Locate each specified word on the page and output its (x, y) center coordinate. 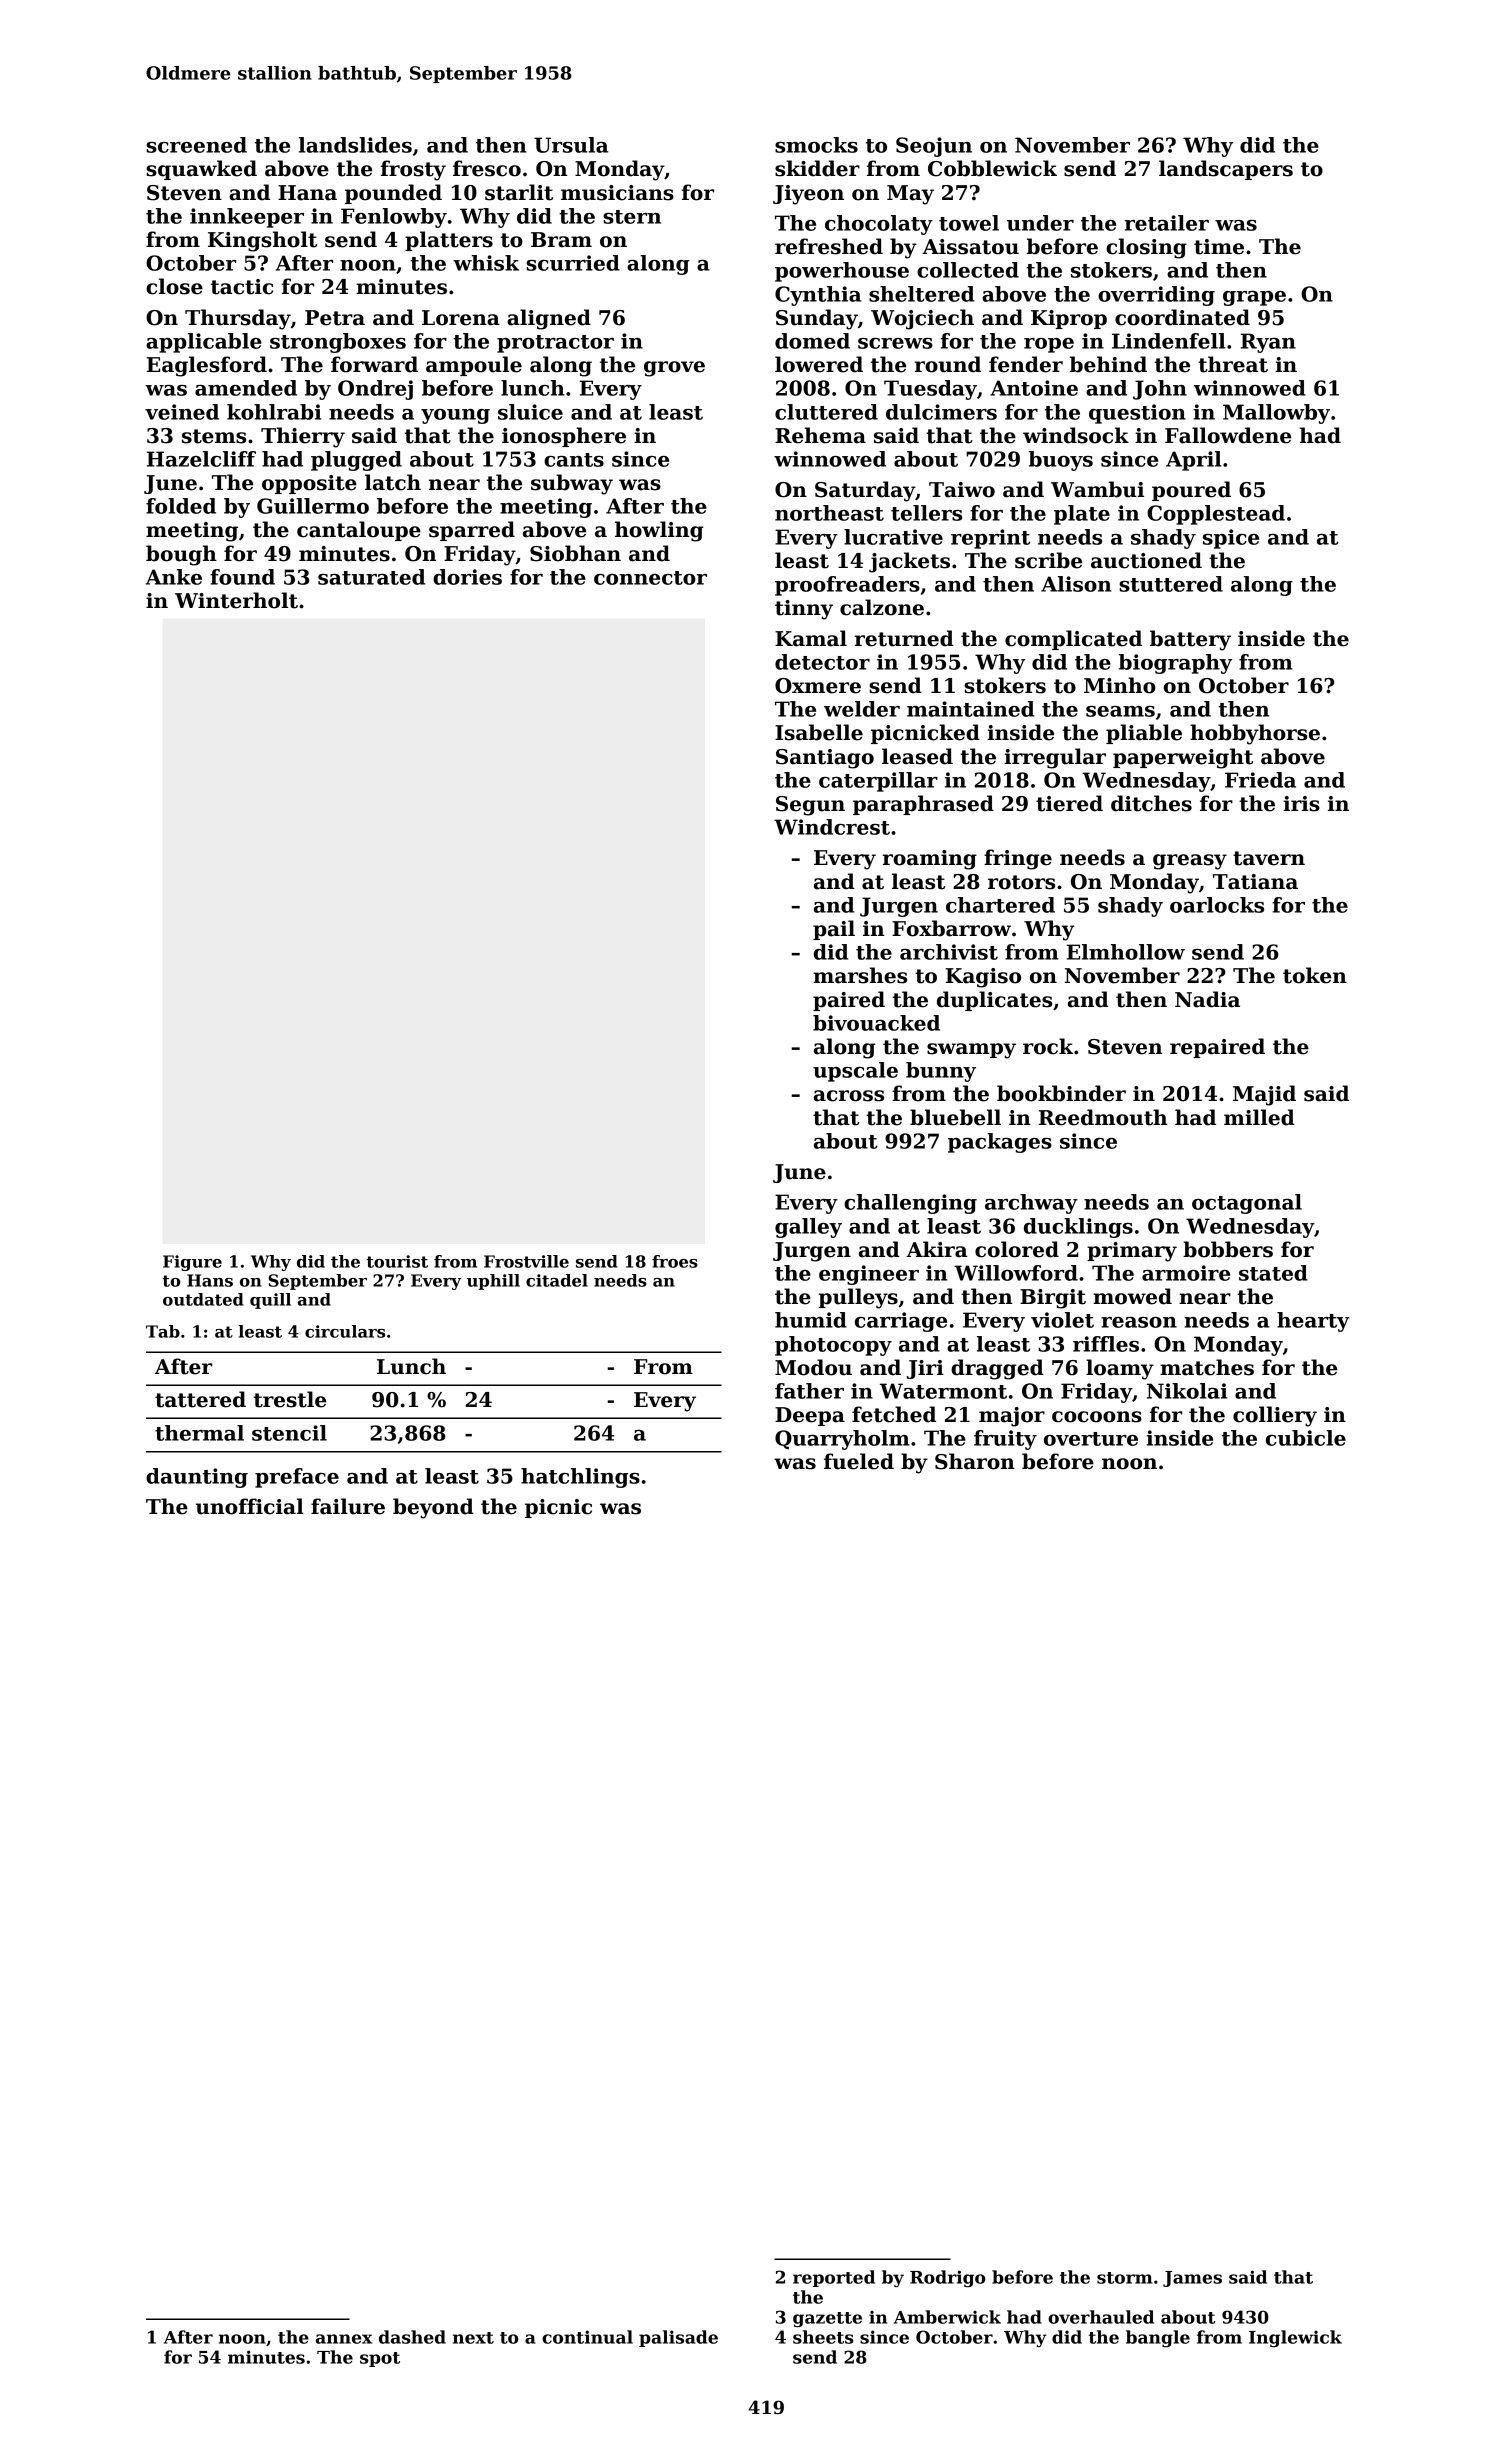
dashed (412, 2337)
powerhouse (842, 272)
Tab (163, 1331)
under (1040, 223)
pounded (393, 194)
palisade (678, 2338)
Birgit (1053, 1299)
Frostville (526, 1261)
